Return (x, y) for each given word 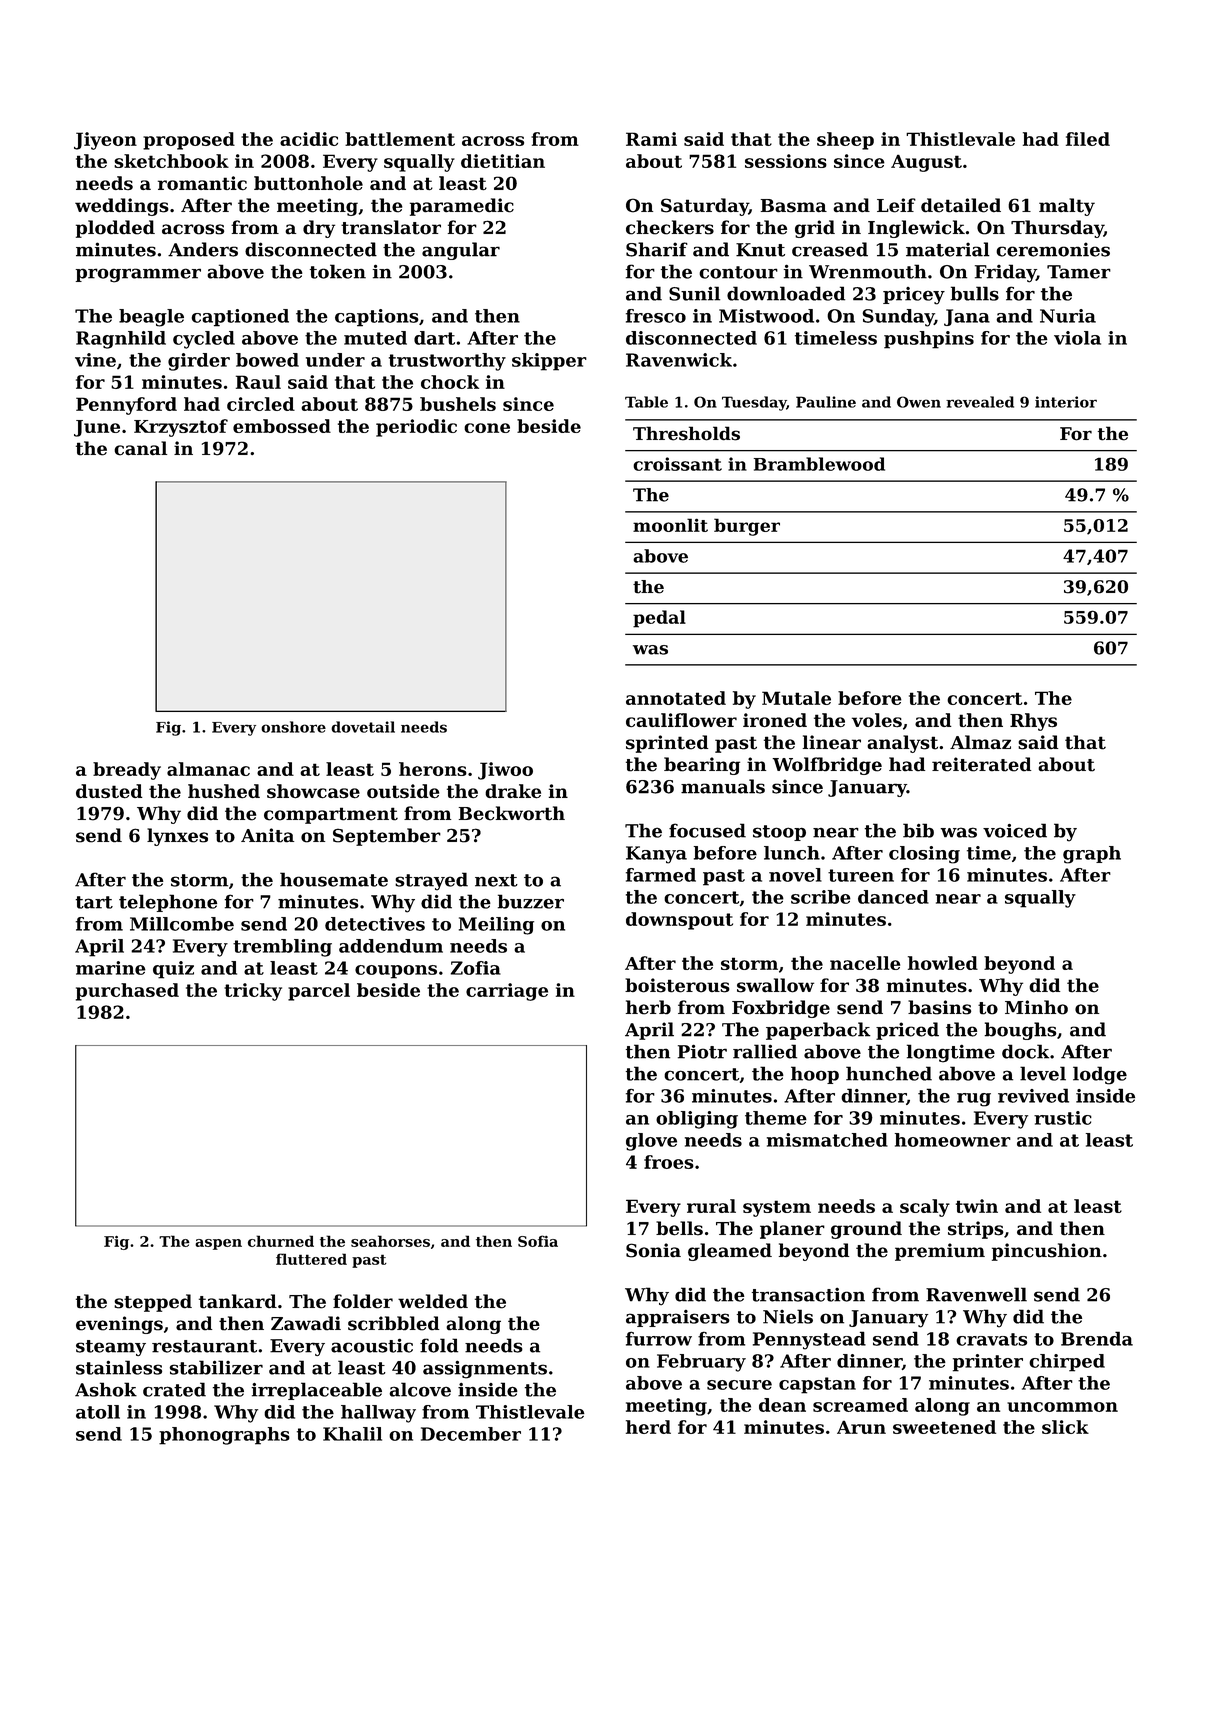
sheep (845, 141)
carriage (507, 992)
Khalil (352, 1434)
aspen (218, 1244)
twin (977, 1206)
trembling (282, 948)
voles (877, 720)
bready (127, 771)
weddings (122, 207)
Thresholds (686, 433)
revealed (980, 402)
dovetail (363, 727)
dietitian (503, 161)
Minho (1036, 1007)
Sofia (538, 1241)
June (97, 428)
